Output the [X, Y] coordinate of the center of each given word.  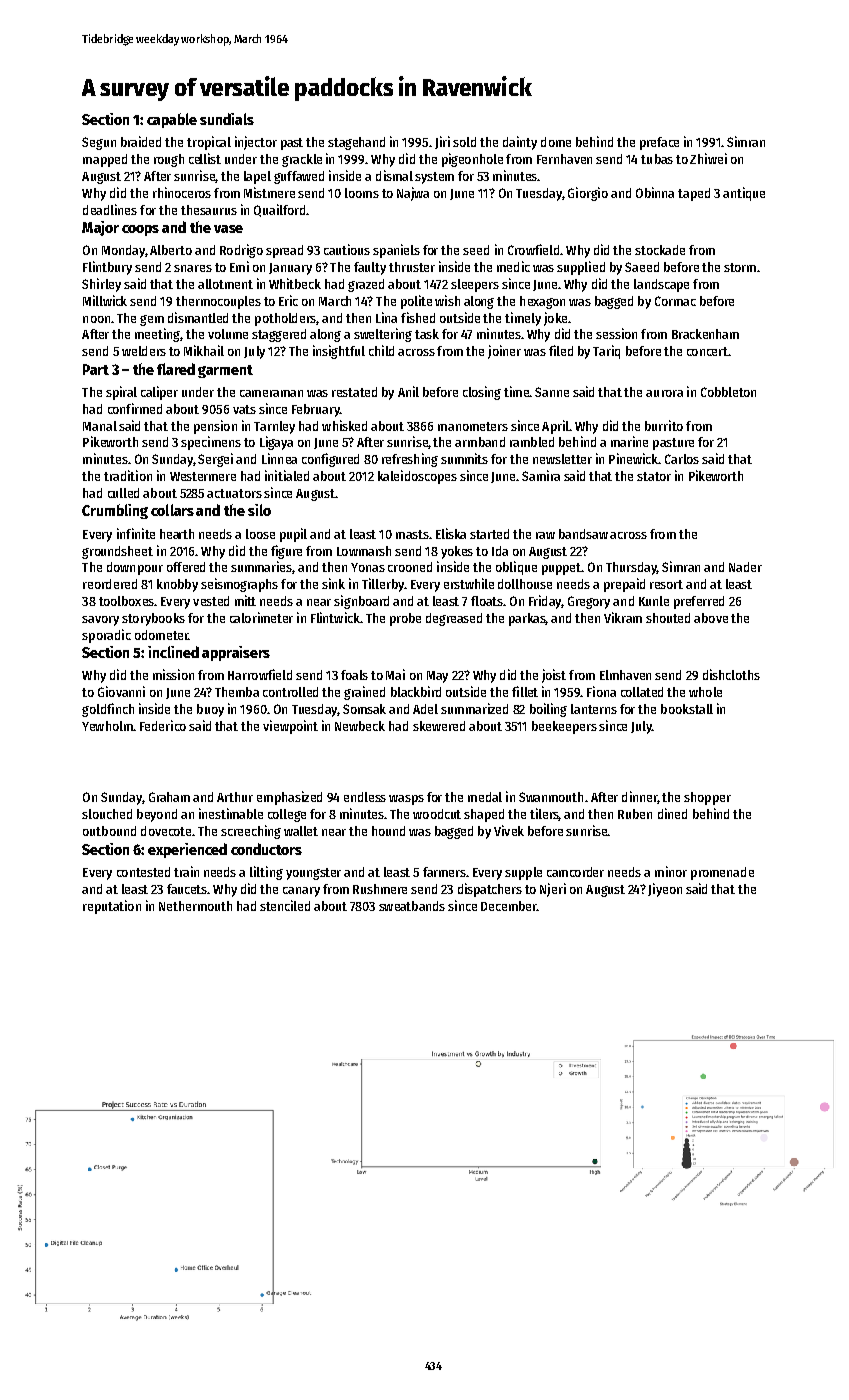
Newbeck [360, 726]
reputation [112, 907]
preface [659, 143]
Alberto [171, 250]
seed [476, 250]
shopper [707, 798]
